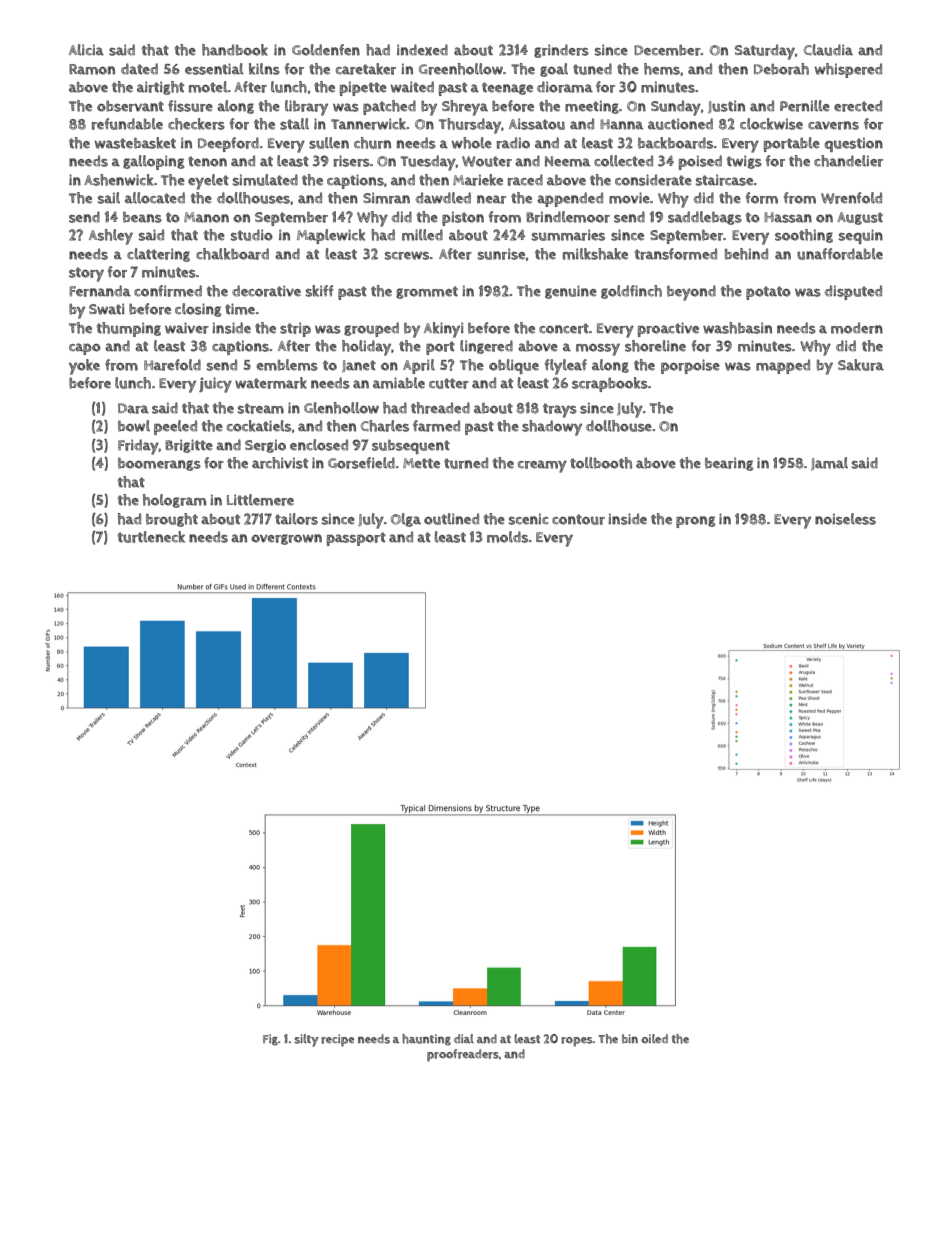 This image has width=952, height=1233. I want to click on oiled, so click(654, 1039).
